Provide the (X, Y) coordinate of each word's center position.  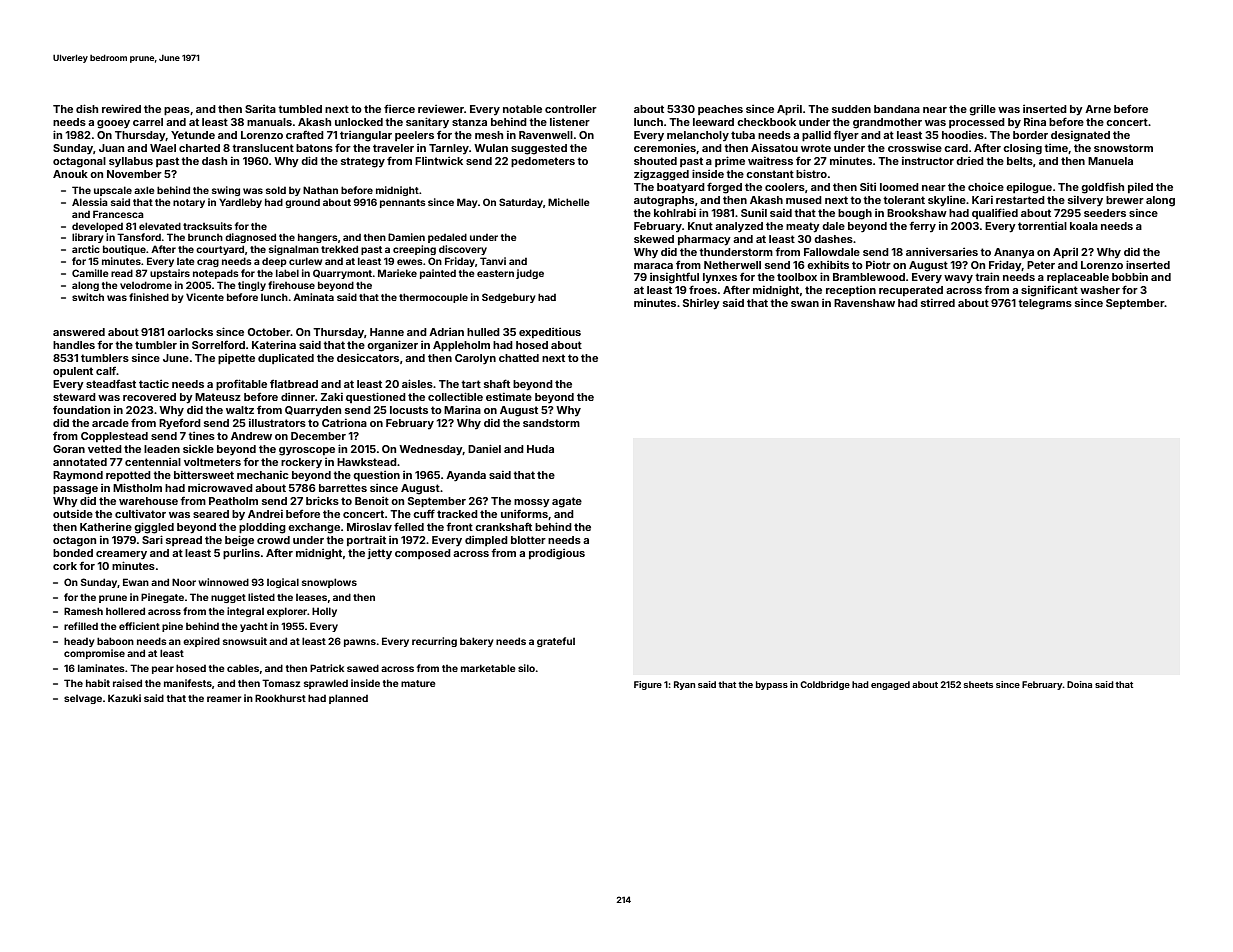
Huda (540, 449)
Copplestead (114, 437)
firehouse (291, 285)
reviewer (441, 109)
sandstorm (551, 423)
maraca (653, 266)
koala (1084, 226)
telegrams (1045, 304)
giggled (154, 528)
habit (98, 683)
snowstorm (1123, 148)
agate (567, 502)
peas (177, 111)
